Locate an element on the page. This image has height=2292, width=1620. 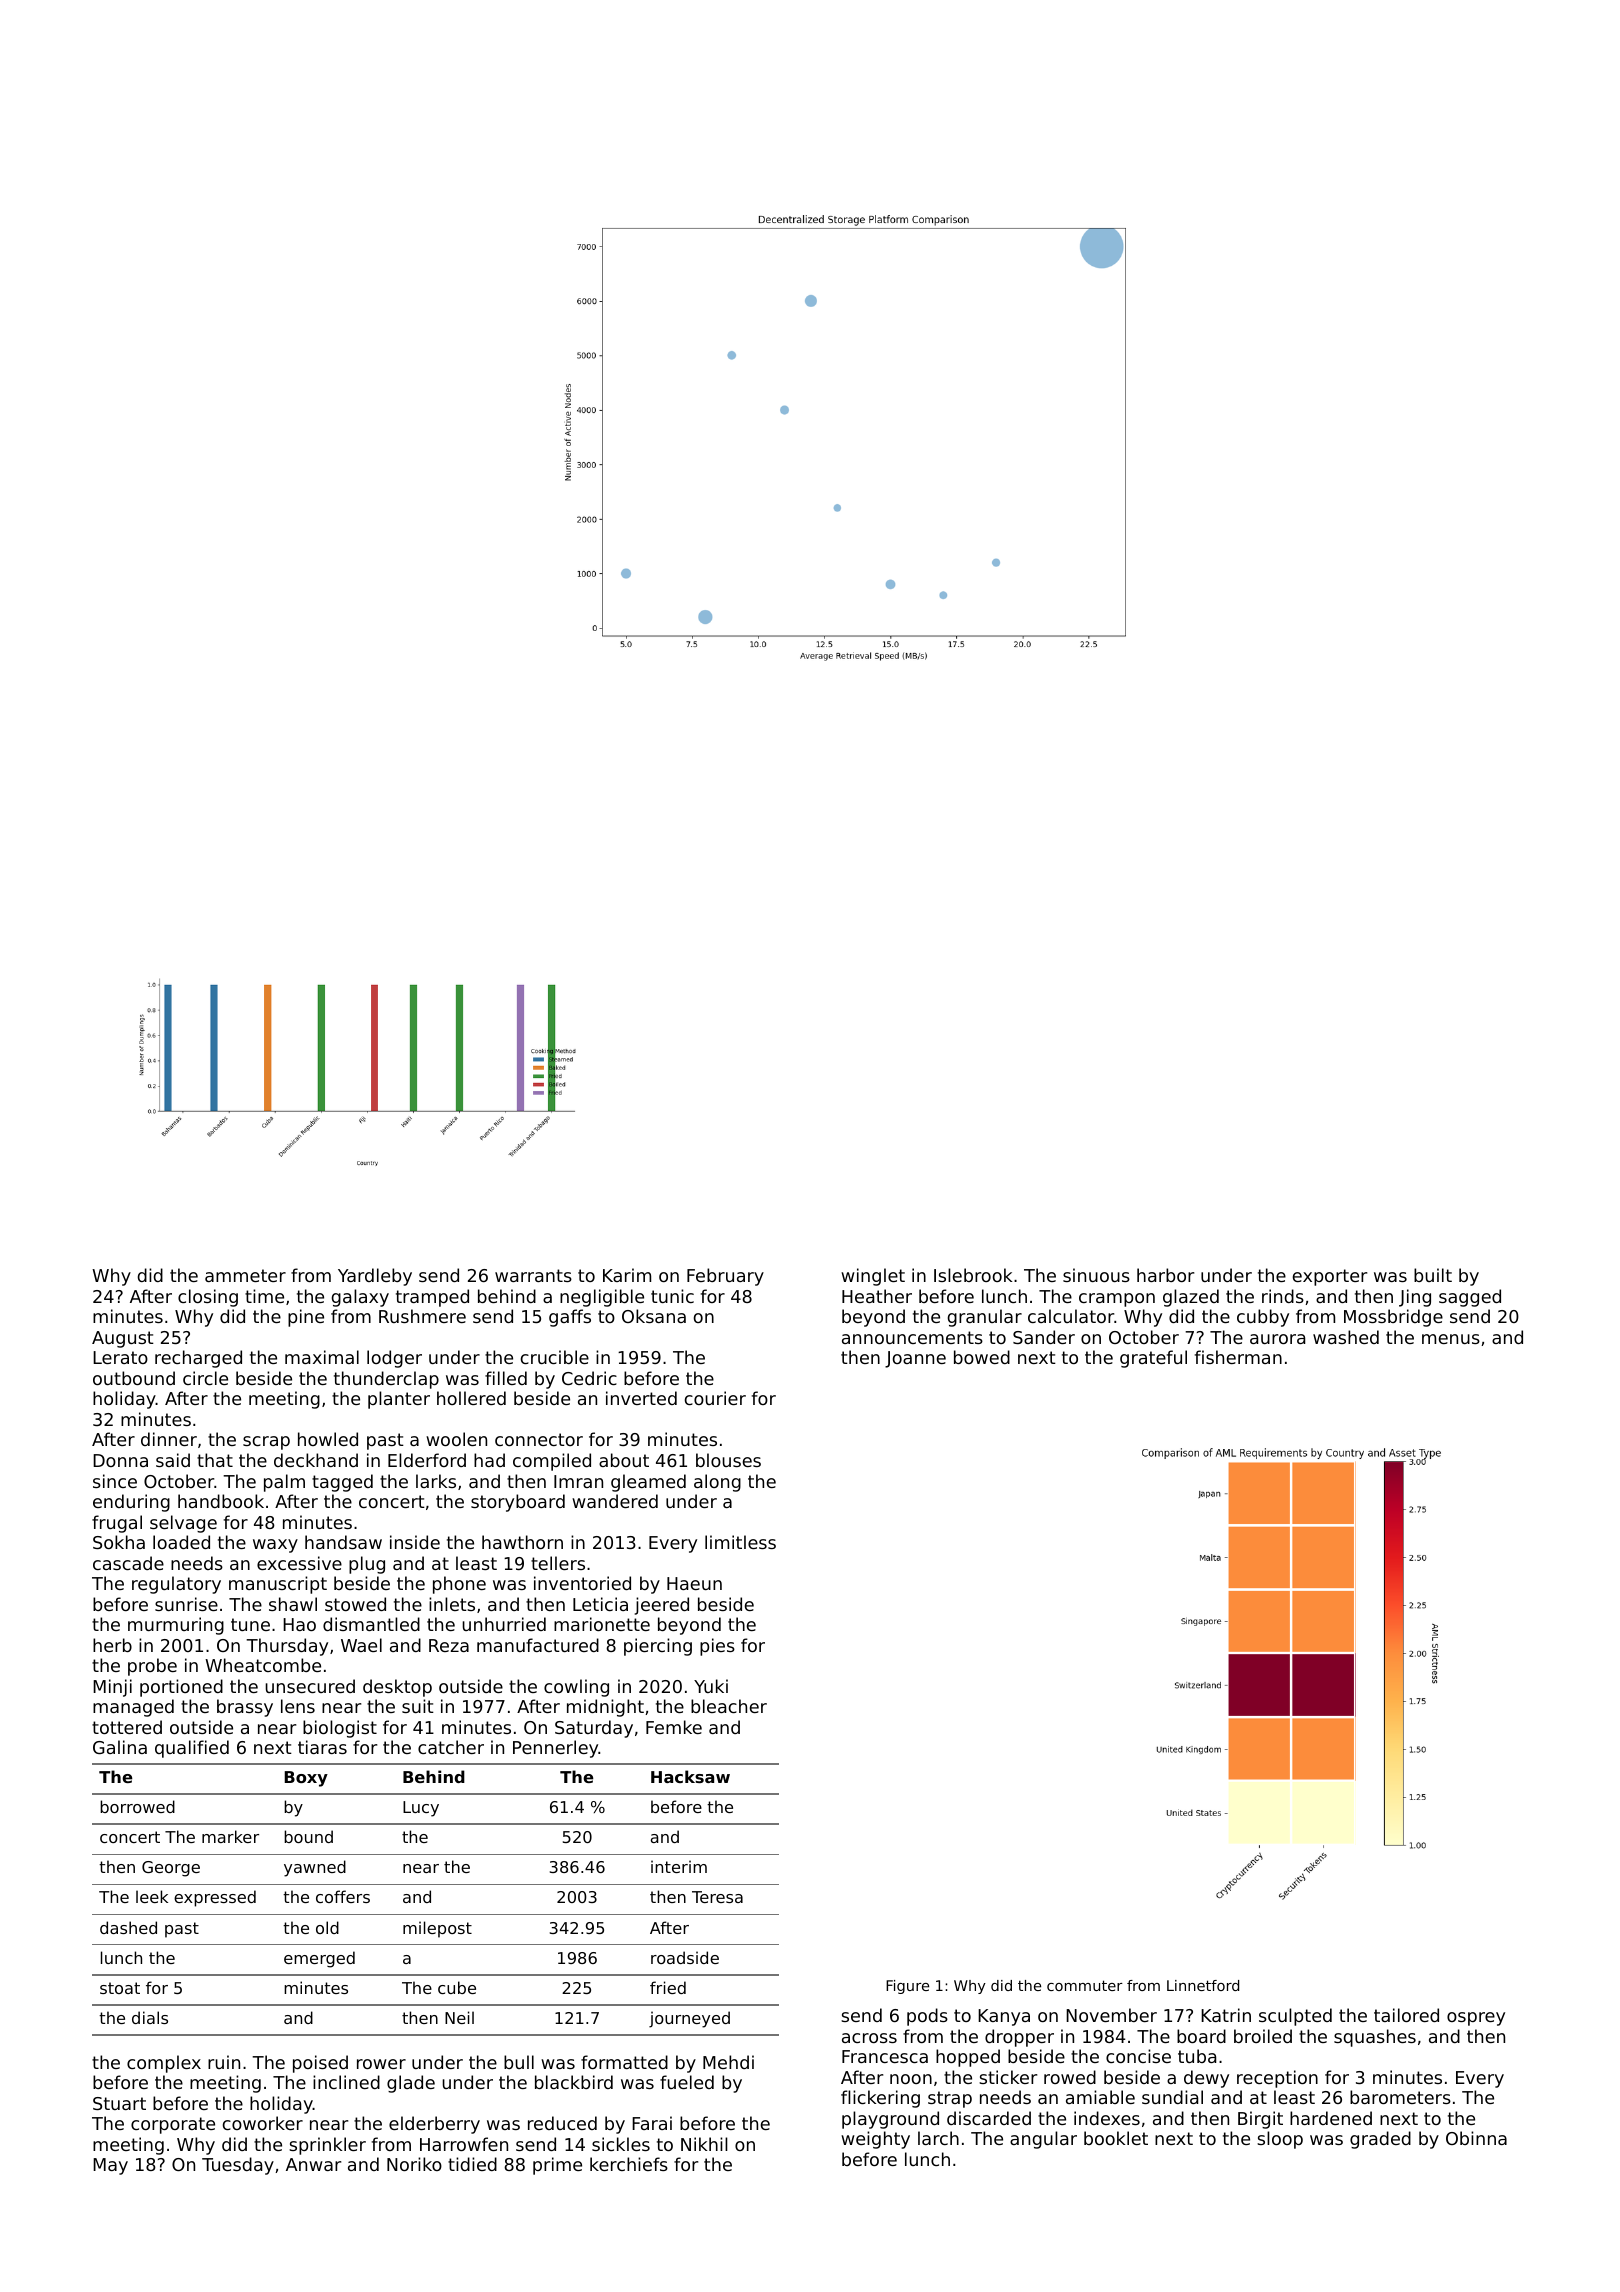
Obinna is located at coordinates (1476, 2138).
